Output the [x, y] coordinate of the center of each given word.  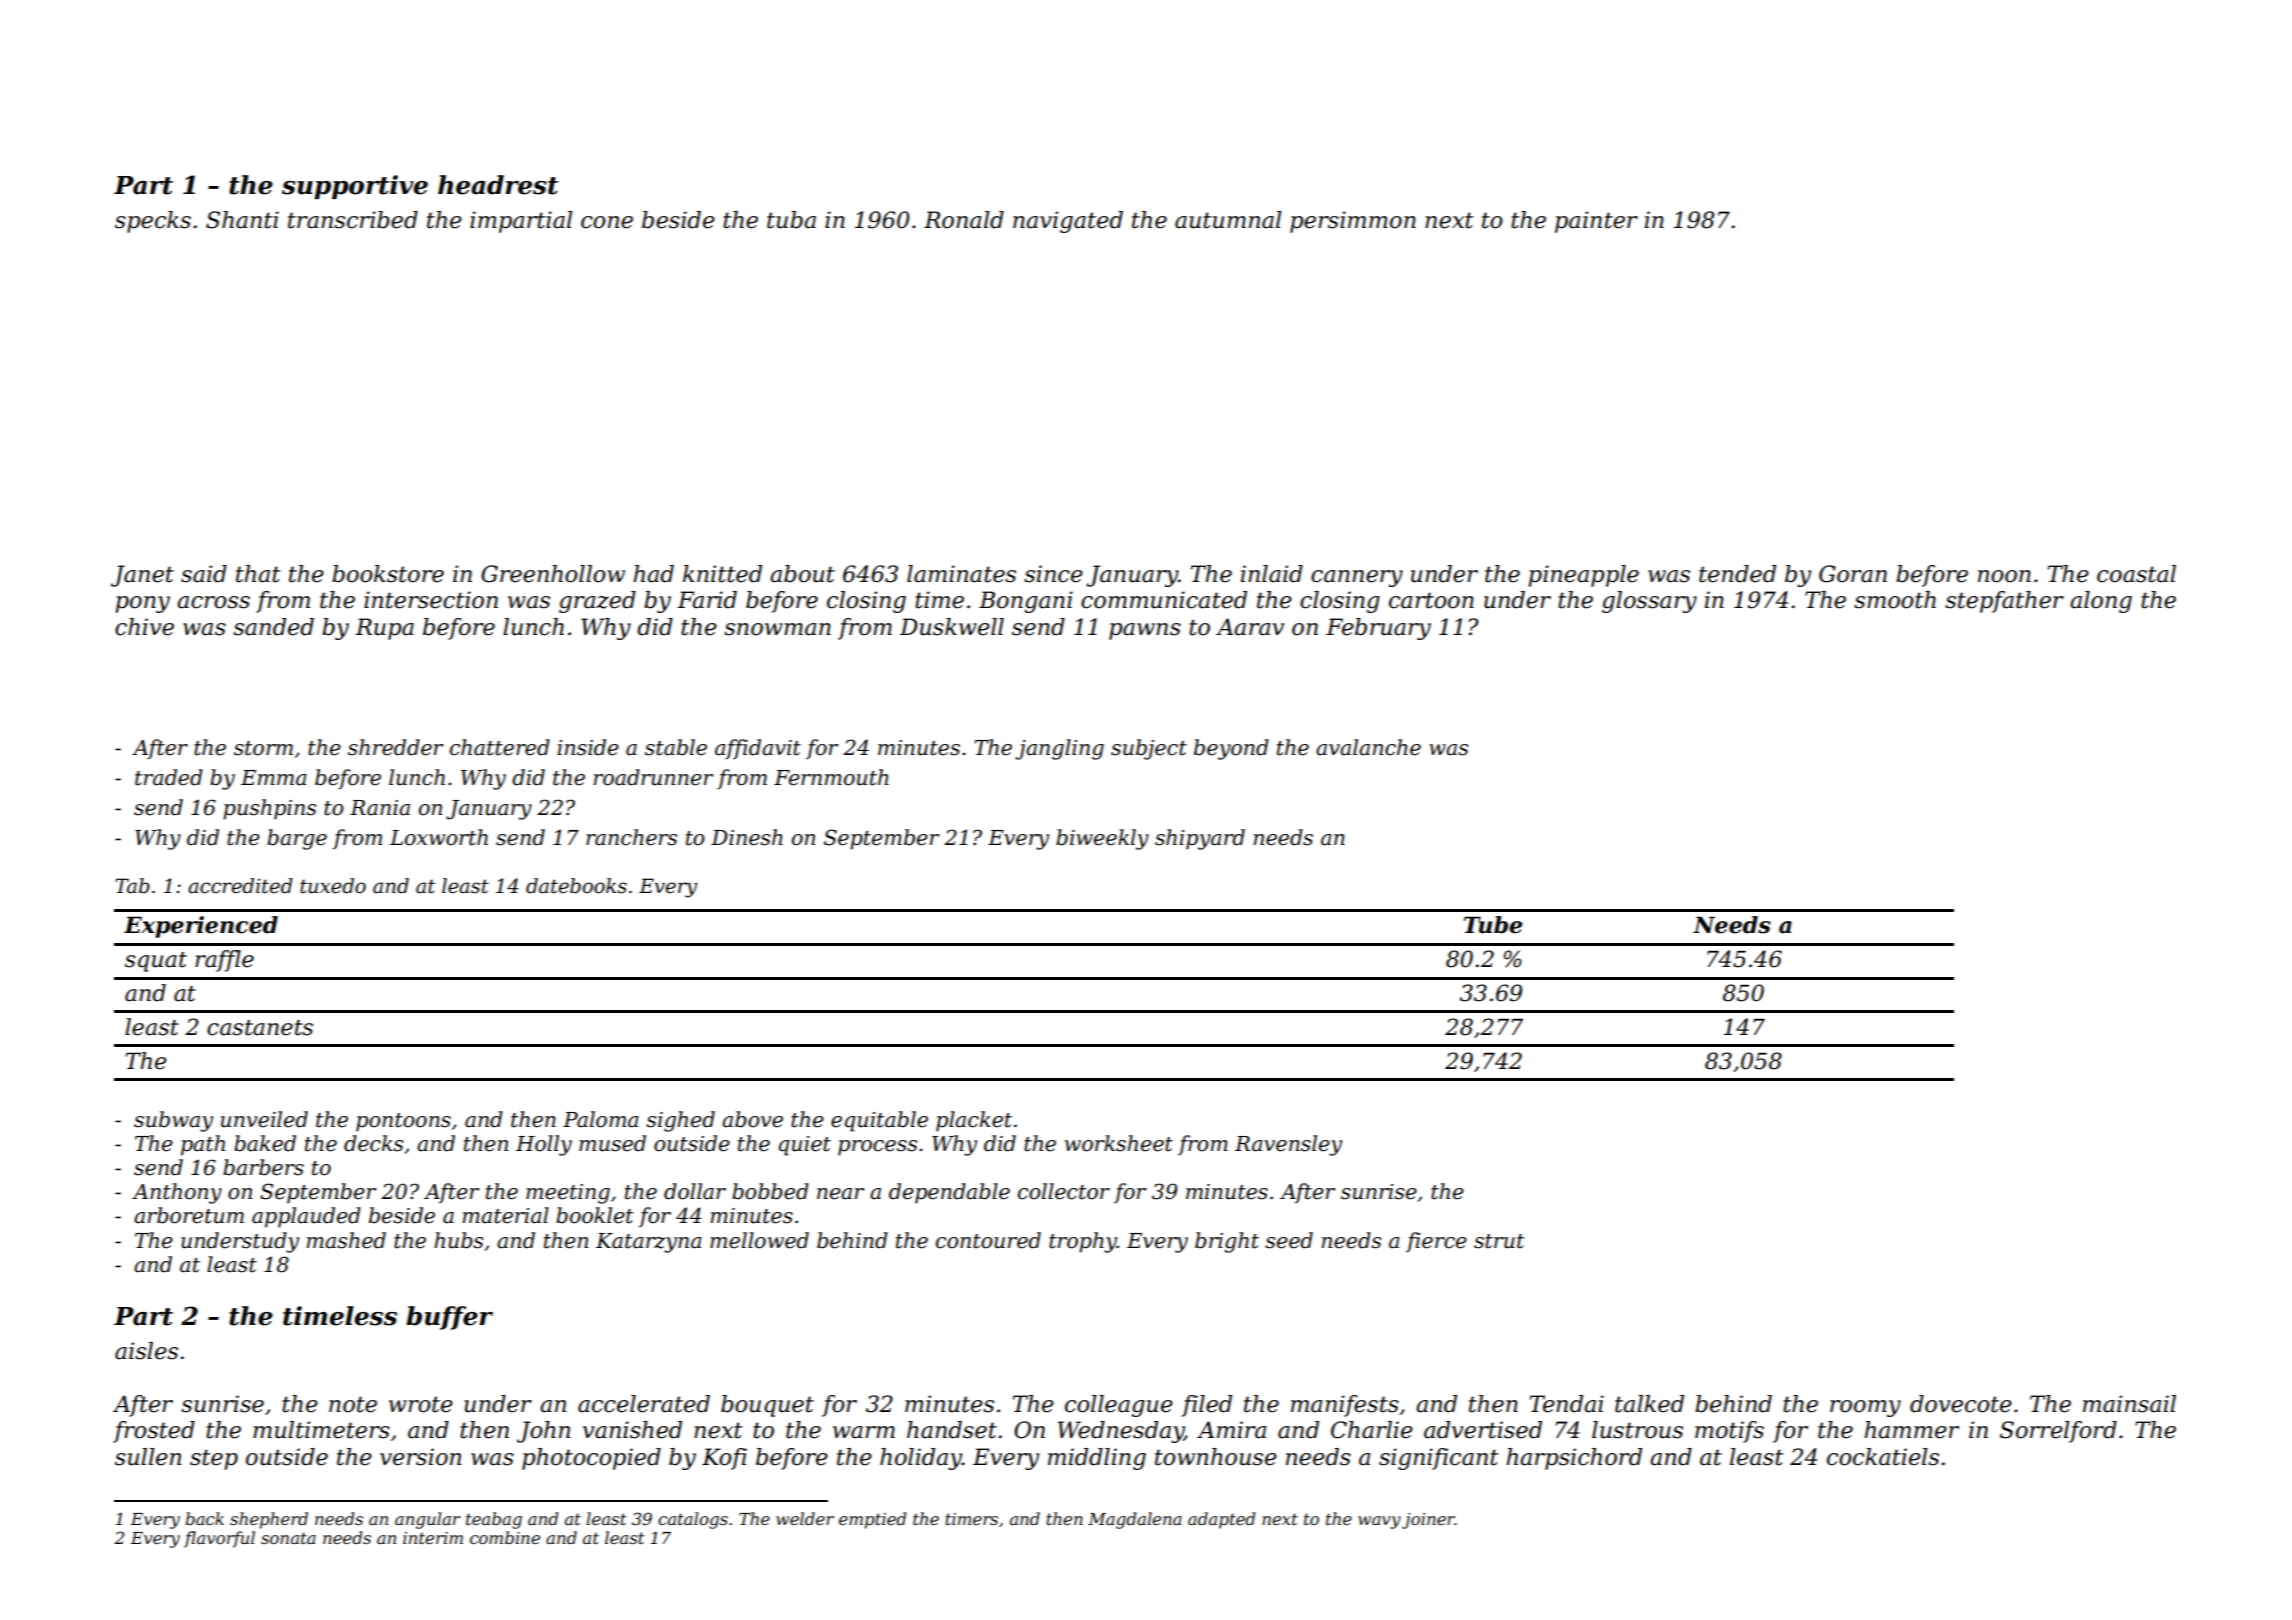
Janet [142, 576]
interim [433, 1538]
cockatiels [1883, 1457]
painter [1596, 222]
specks [153, 222]
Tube [1493, 925]
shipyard [1200, 839]
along [2101, 602]
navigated [1068, 222]
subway [173, 1121]
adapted [1221, 1520]
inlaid [1272, 574]
